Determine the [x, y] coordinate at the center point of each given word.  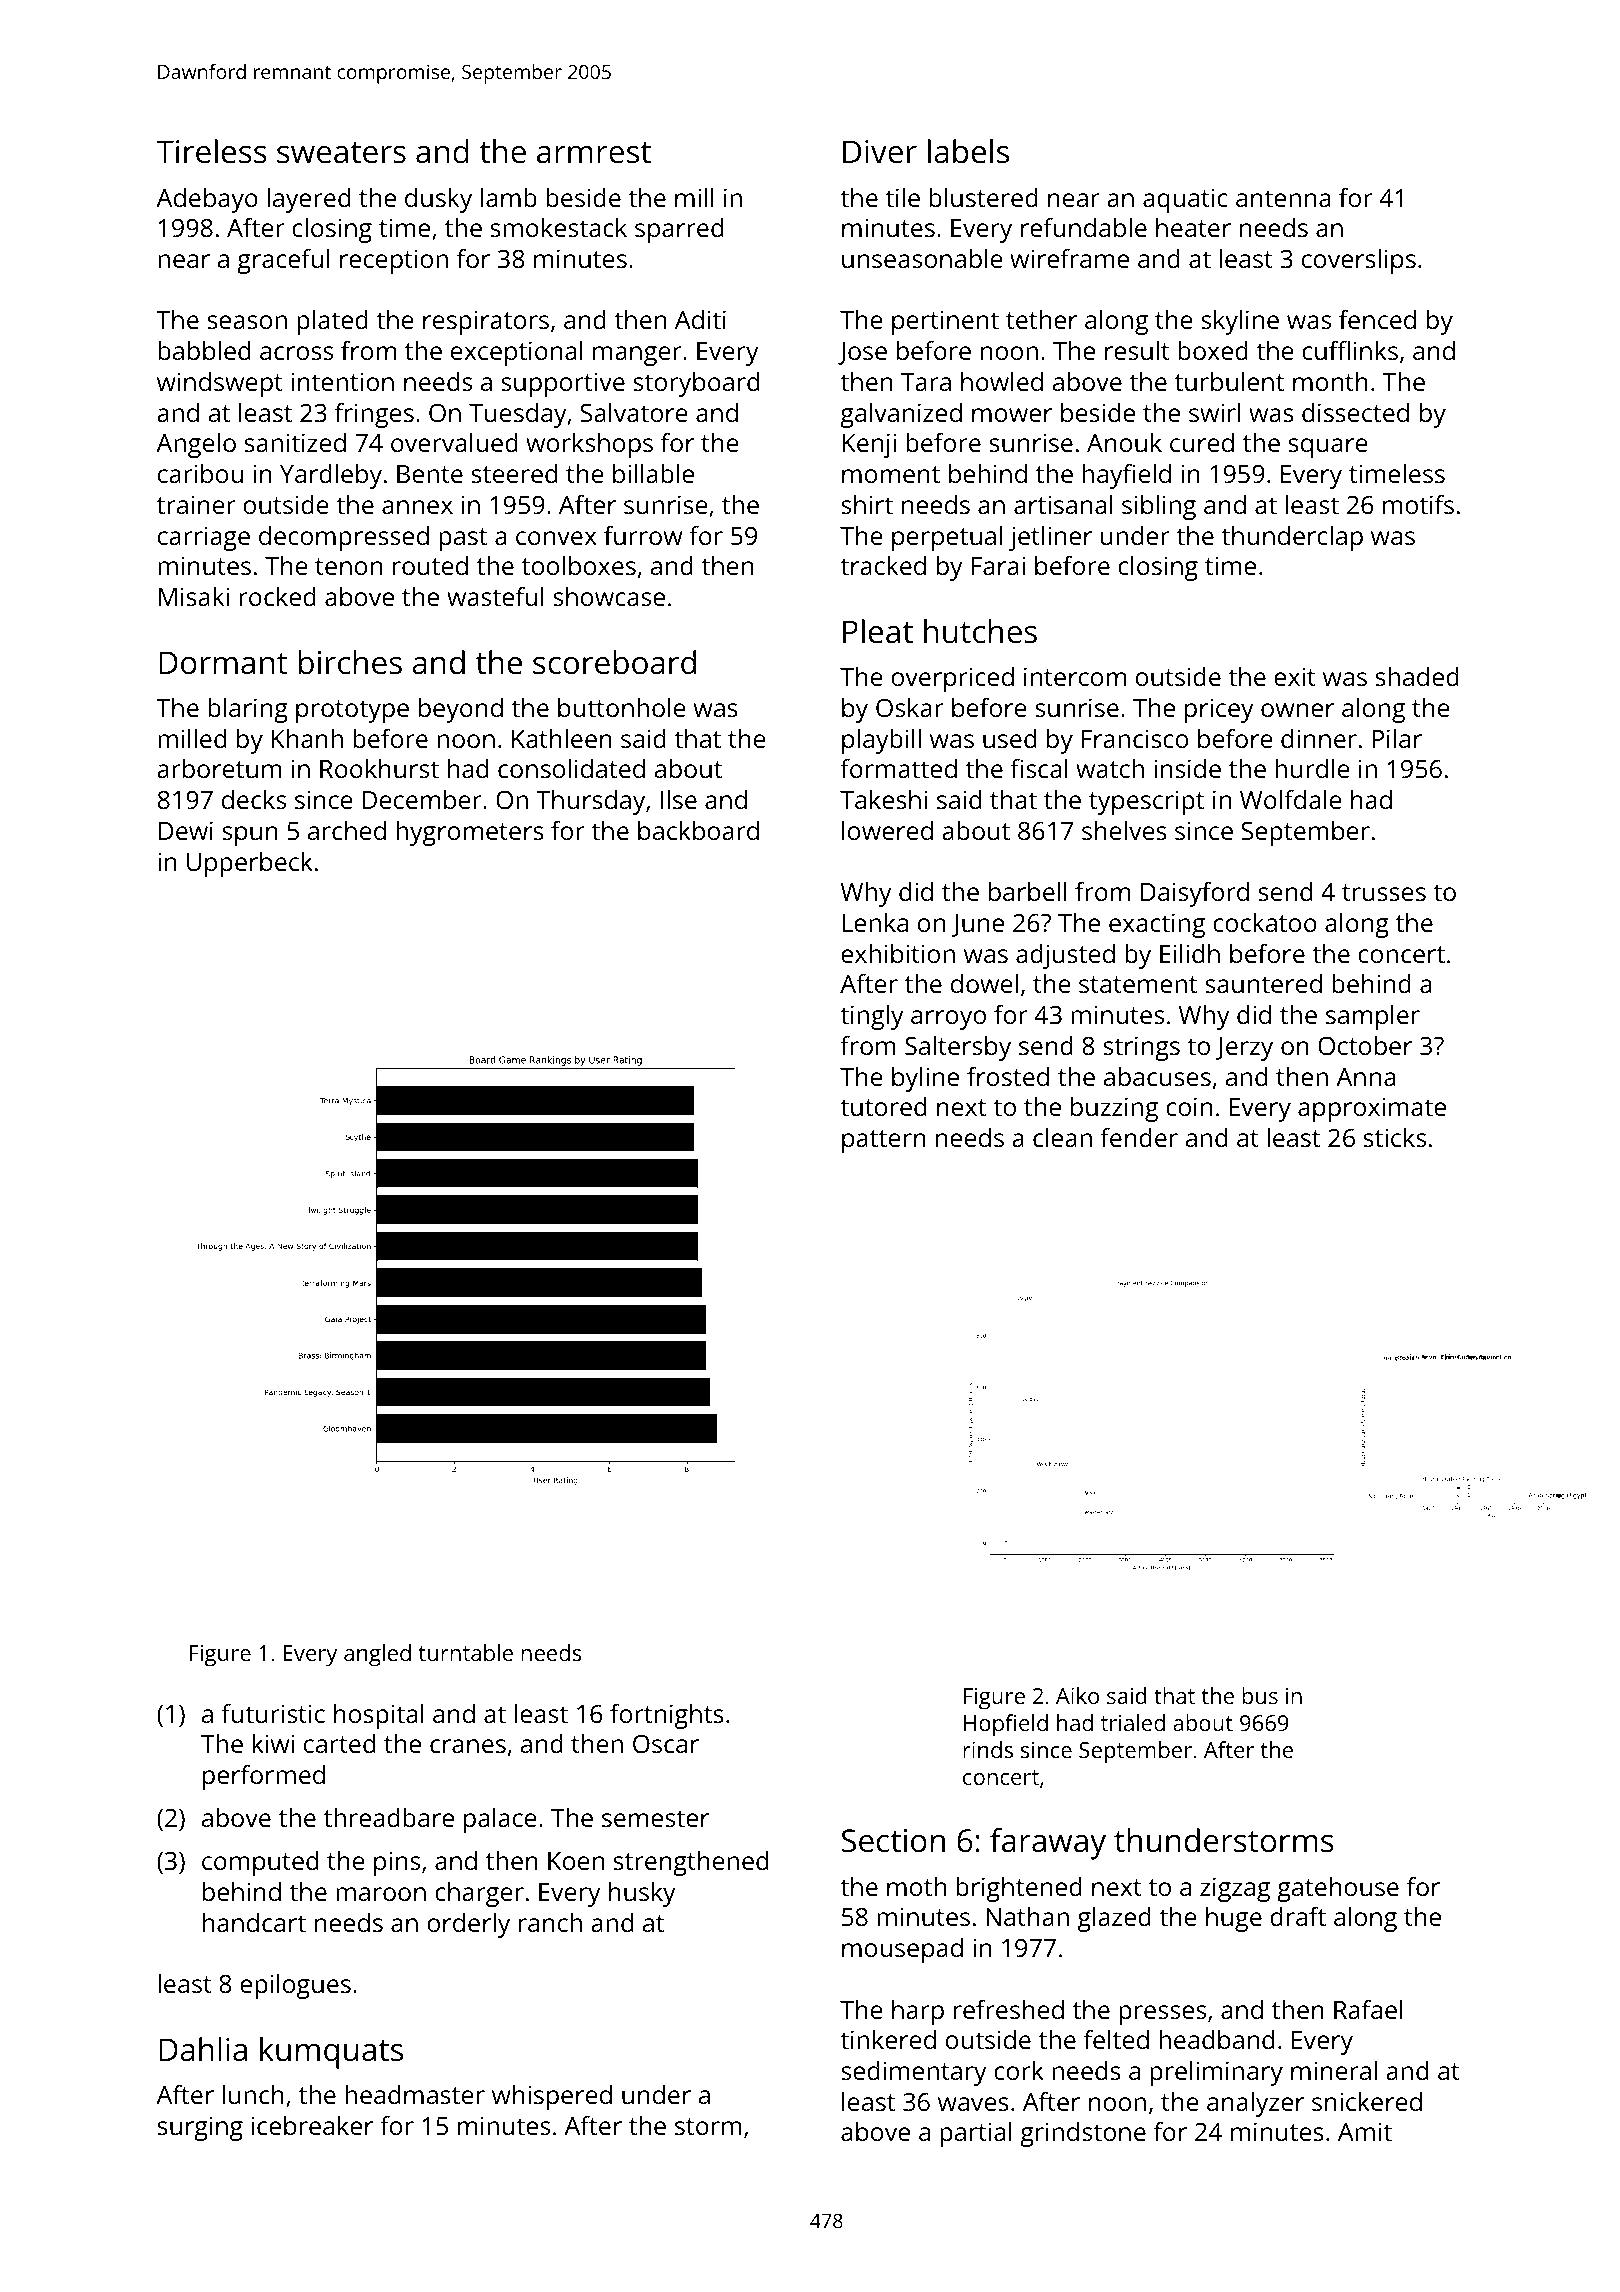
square [1328, 448]
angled [377, 1655]
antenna [1283, 198]
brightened [1019, 1889]
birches [350, 662]
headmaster [415, 2094]
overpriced [952, 679]
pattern [884, 1141]
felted [1116, 2039]
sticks [1395, 1137]
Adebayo [207, 200]
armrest [594, 153]
